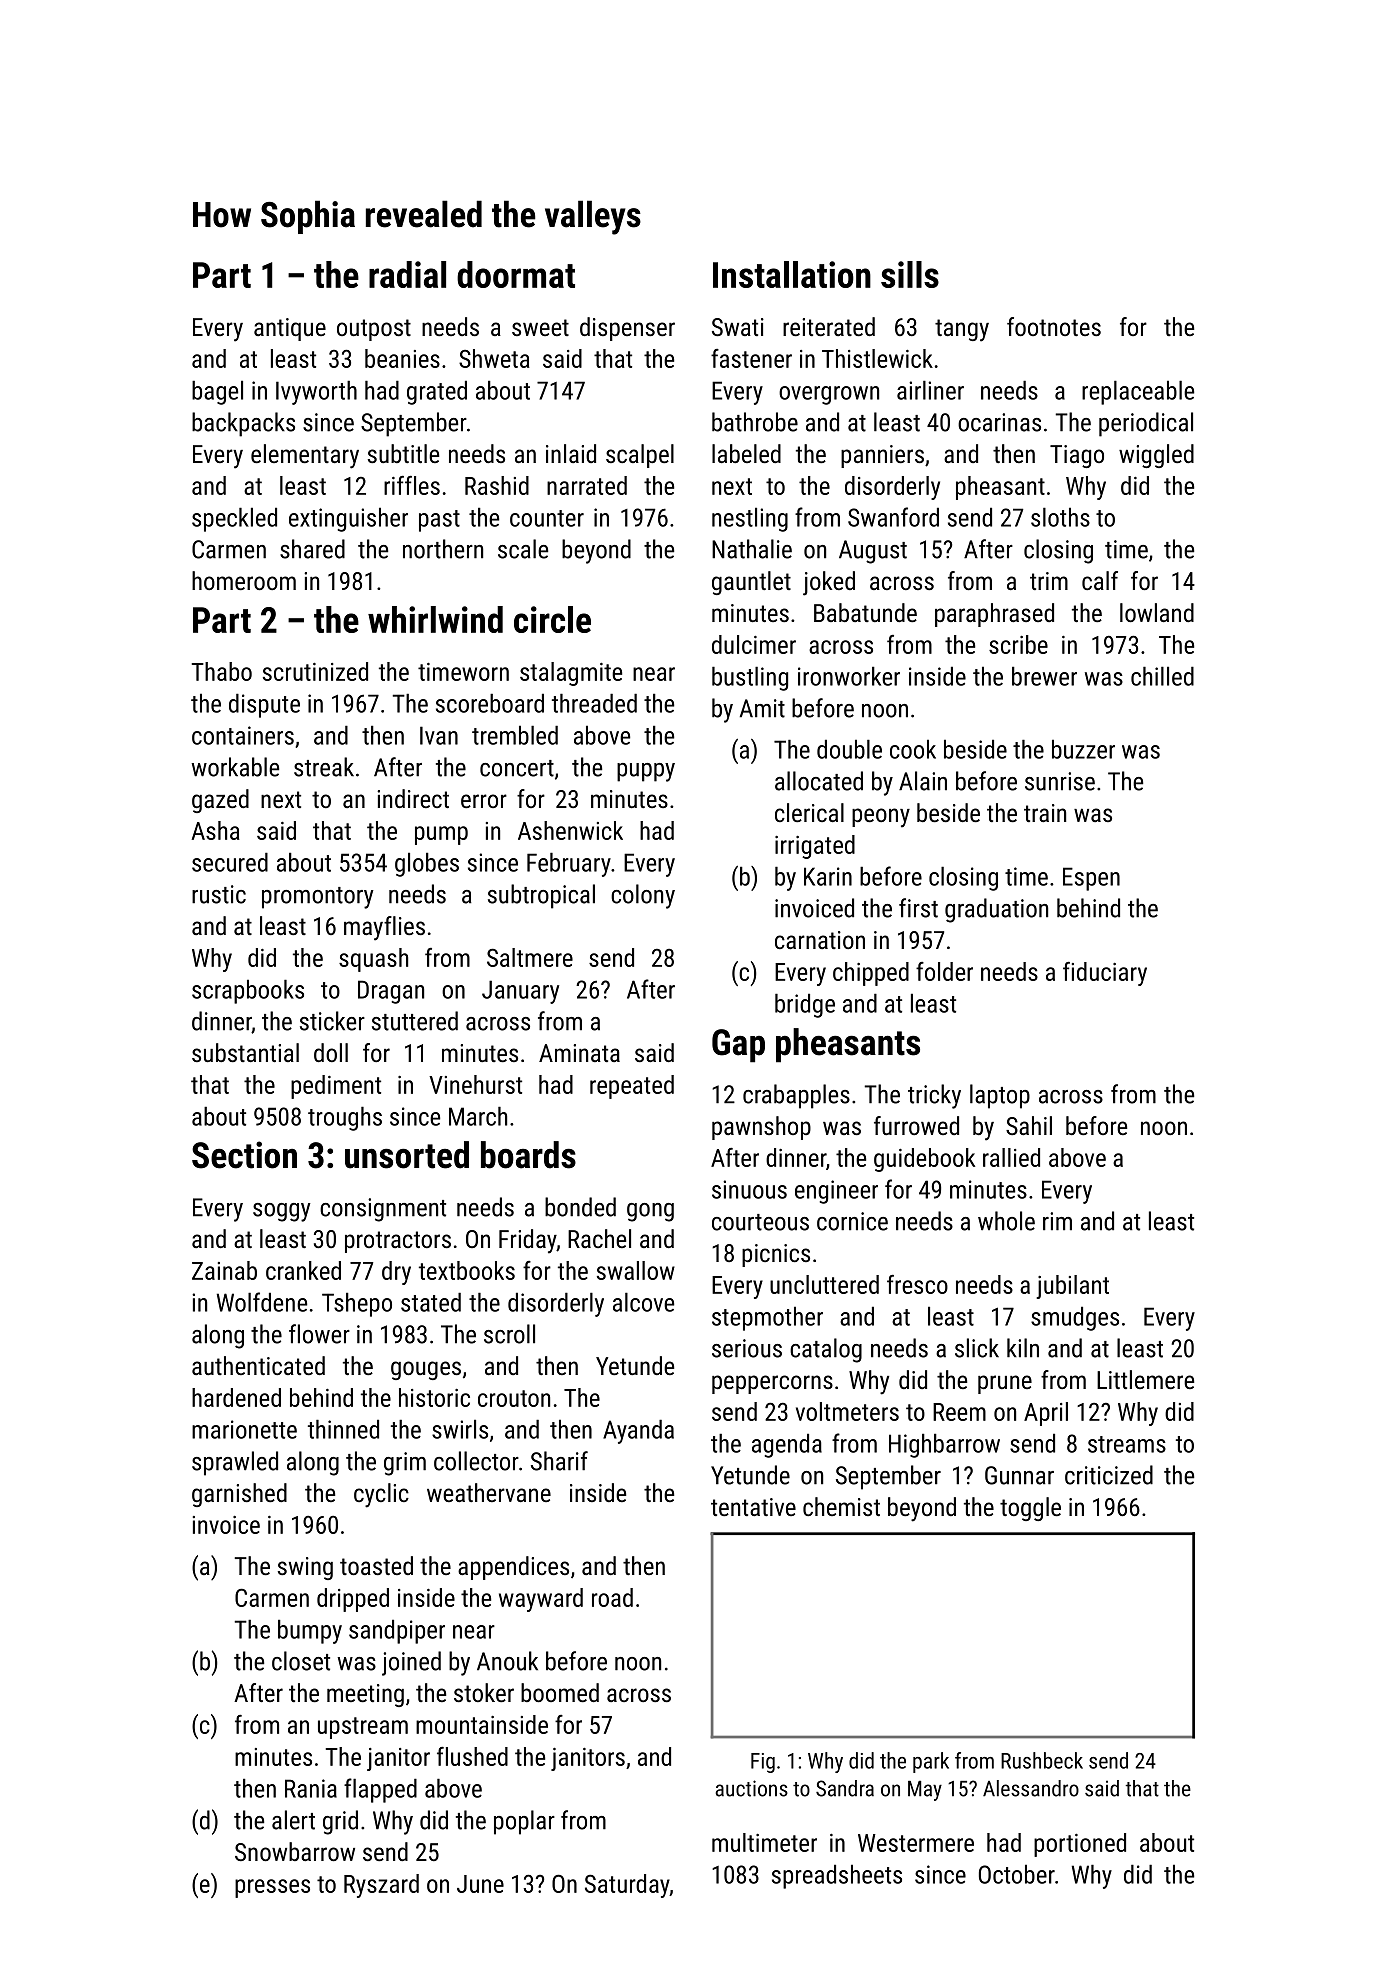 The width and height of the document is (1386, 1969). Describe the element at coordinates (1029, 1125) in the document. I see `Sahil` at that location.
